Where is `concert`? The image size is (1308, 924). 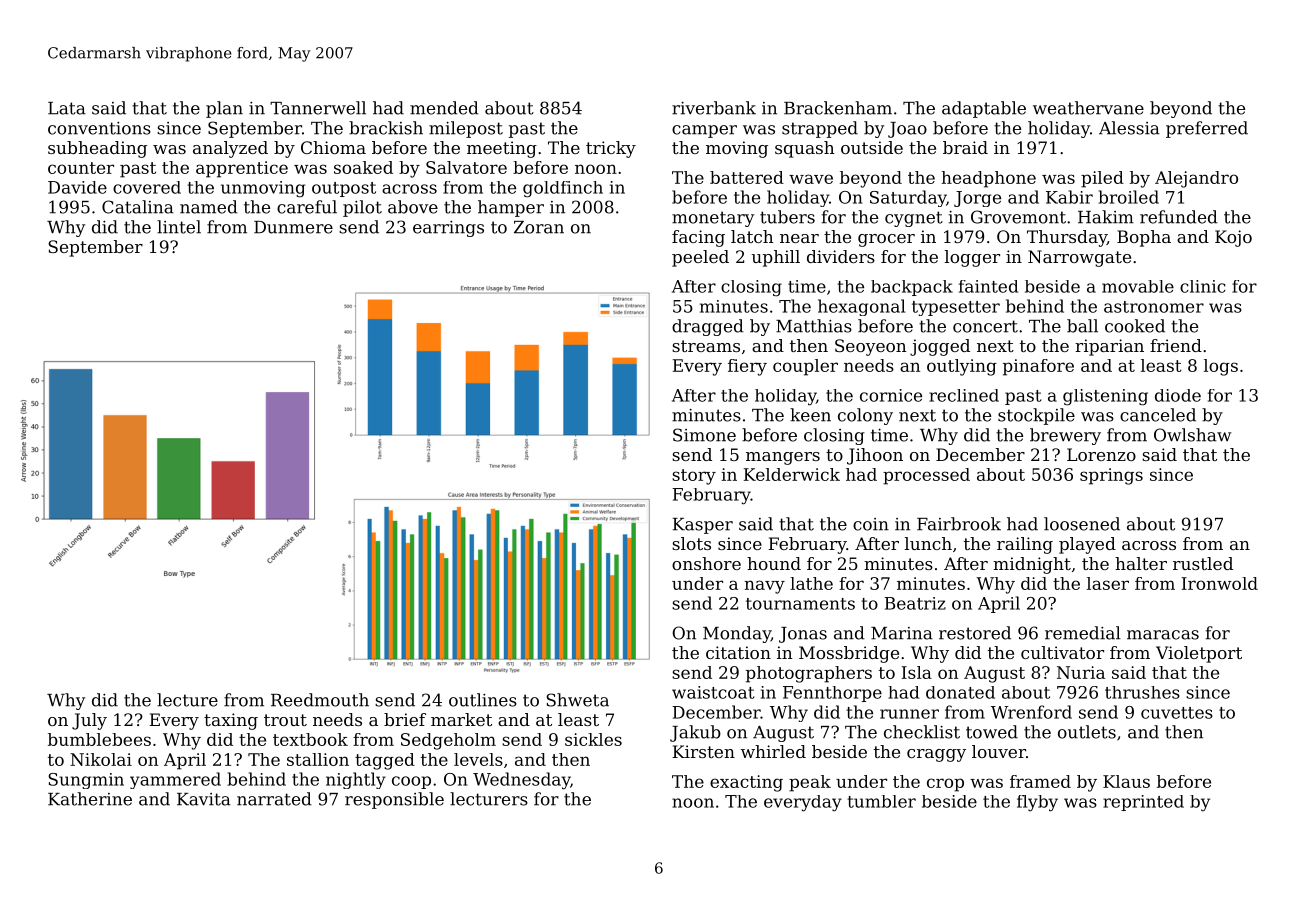
concert is located at coordinates (985, 326).
